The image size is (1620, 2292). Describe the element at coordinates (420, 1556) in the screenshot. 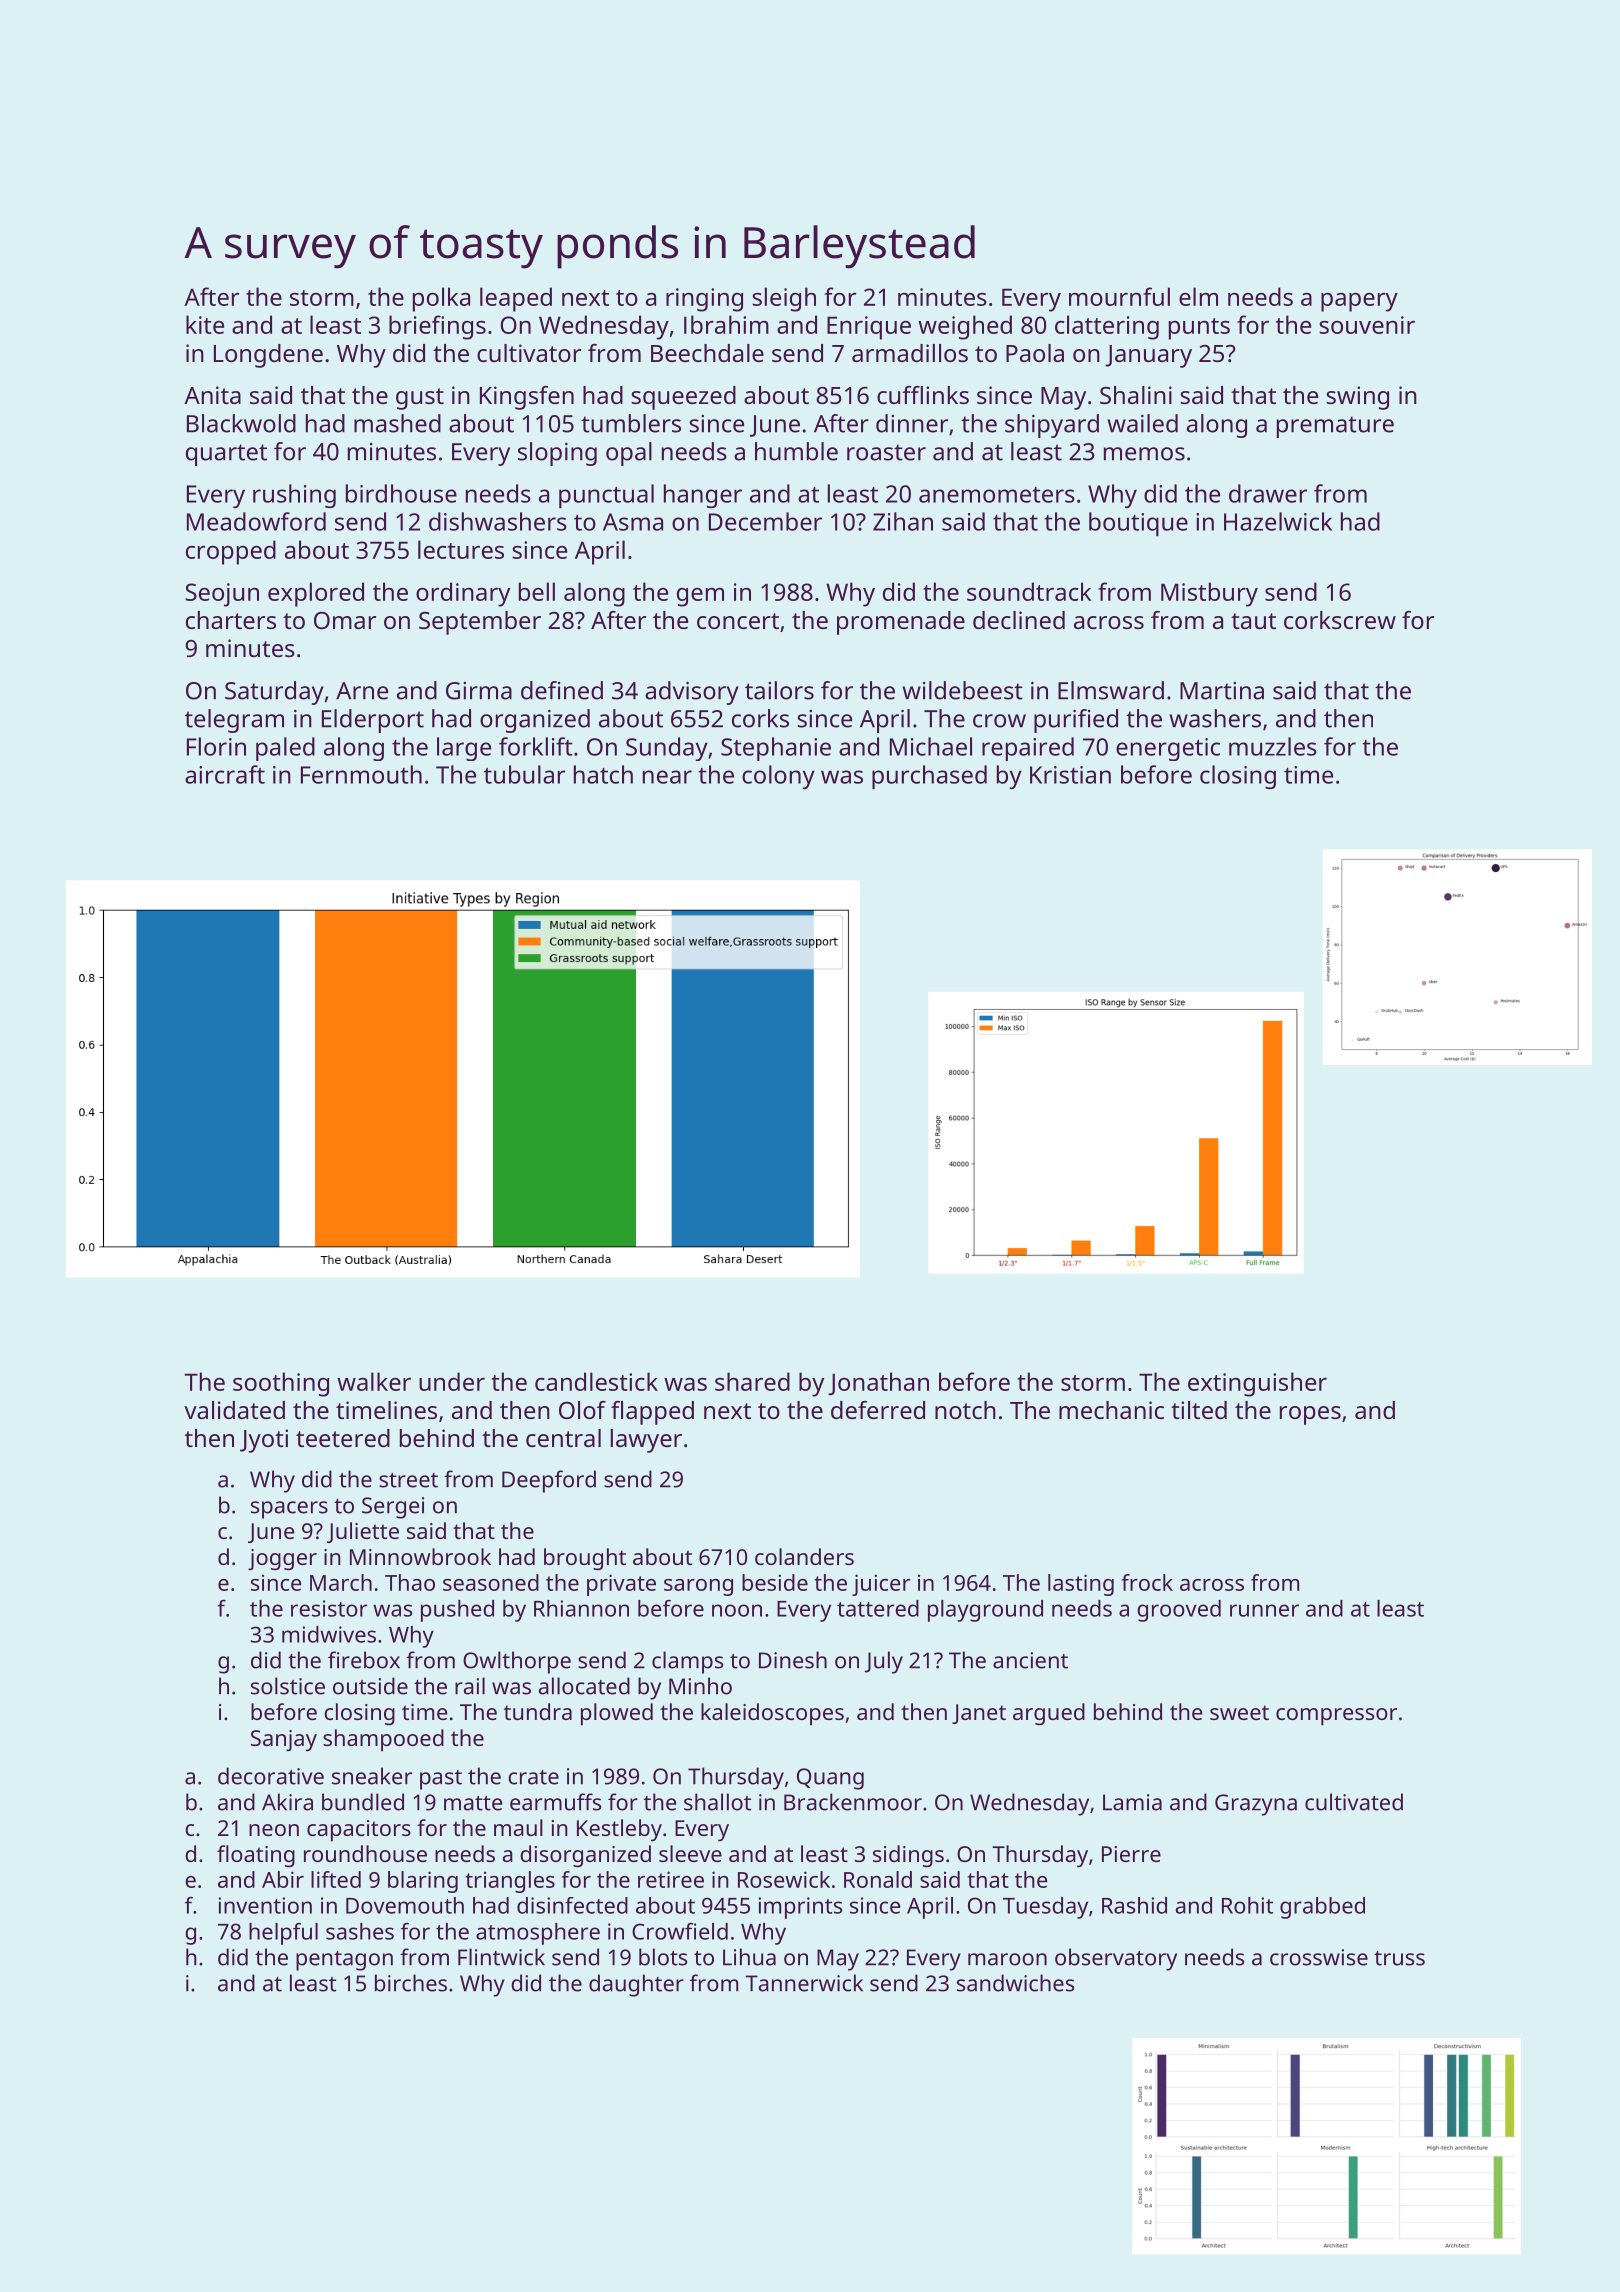

I see `Minnowbrook` at that location.
